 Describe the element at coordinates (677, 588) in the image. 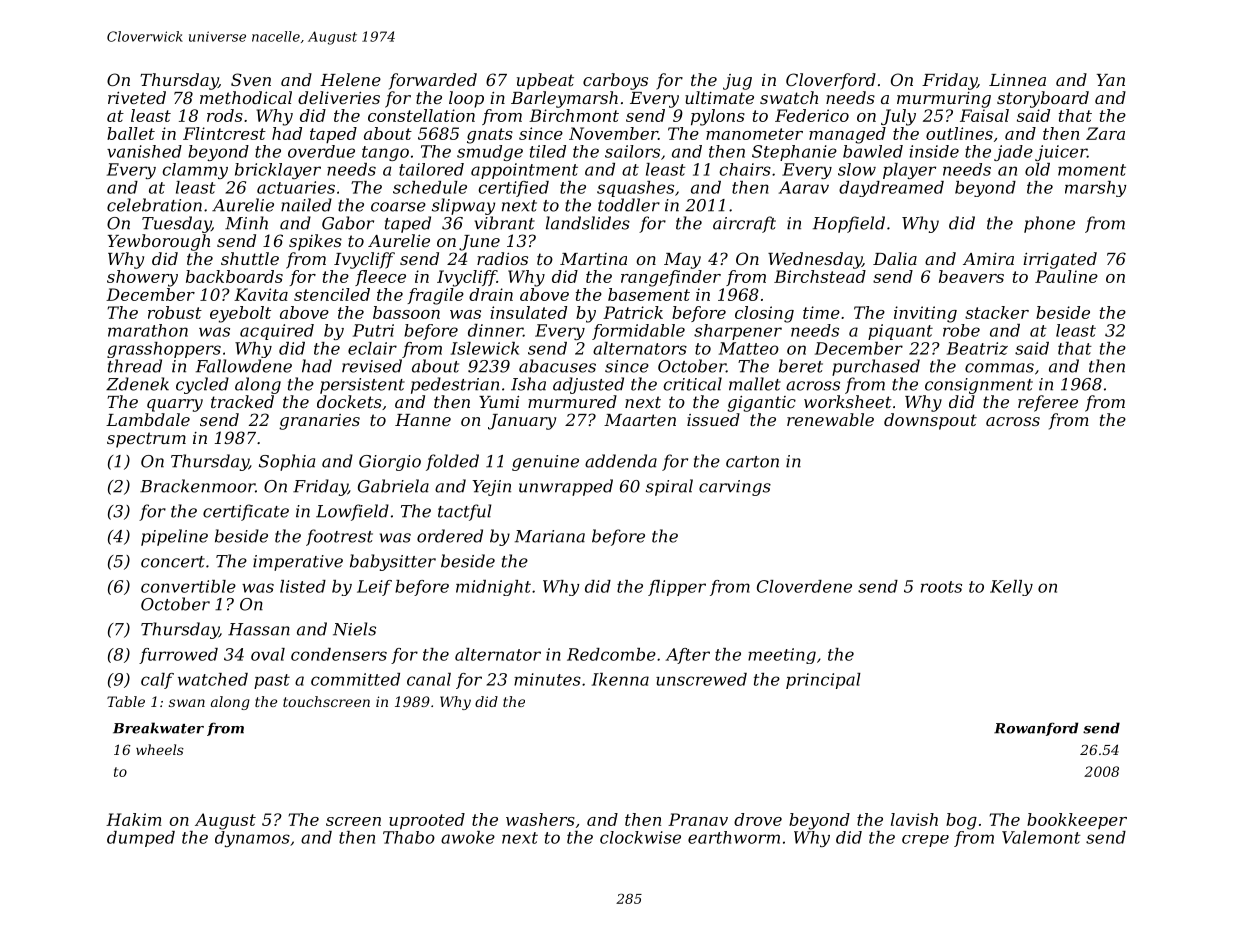

I see `flipper` at that location.
